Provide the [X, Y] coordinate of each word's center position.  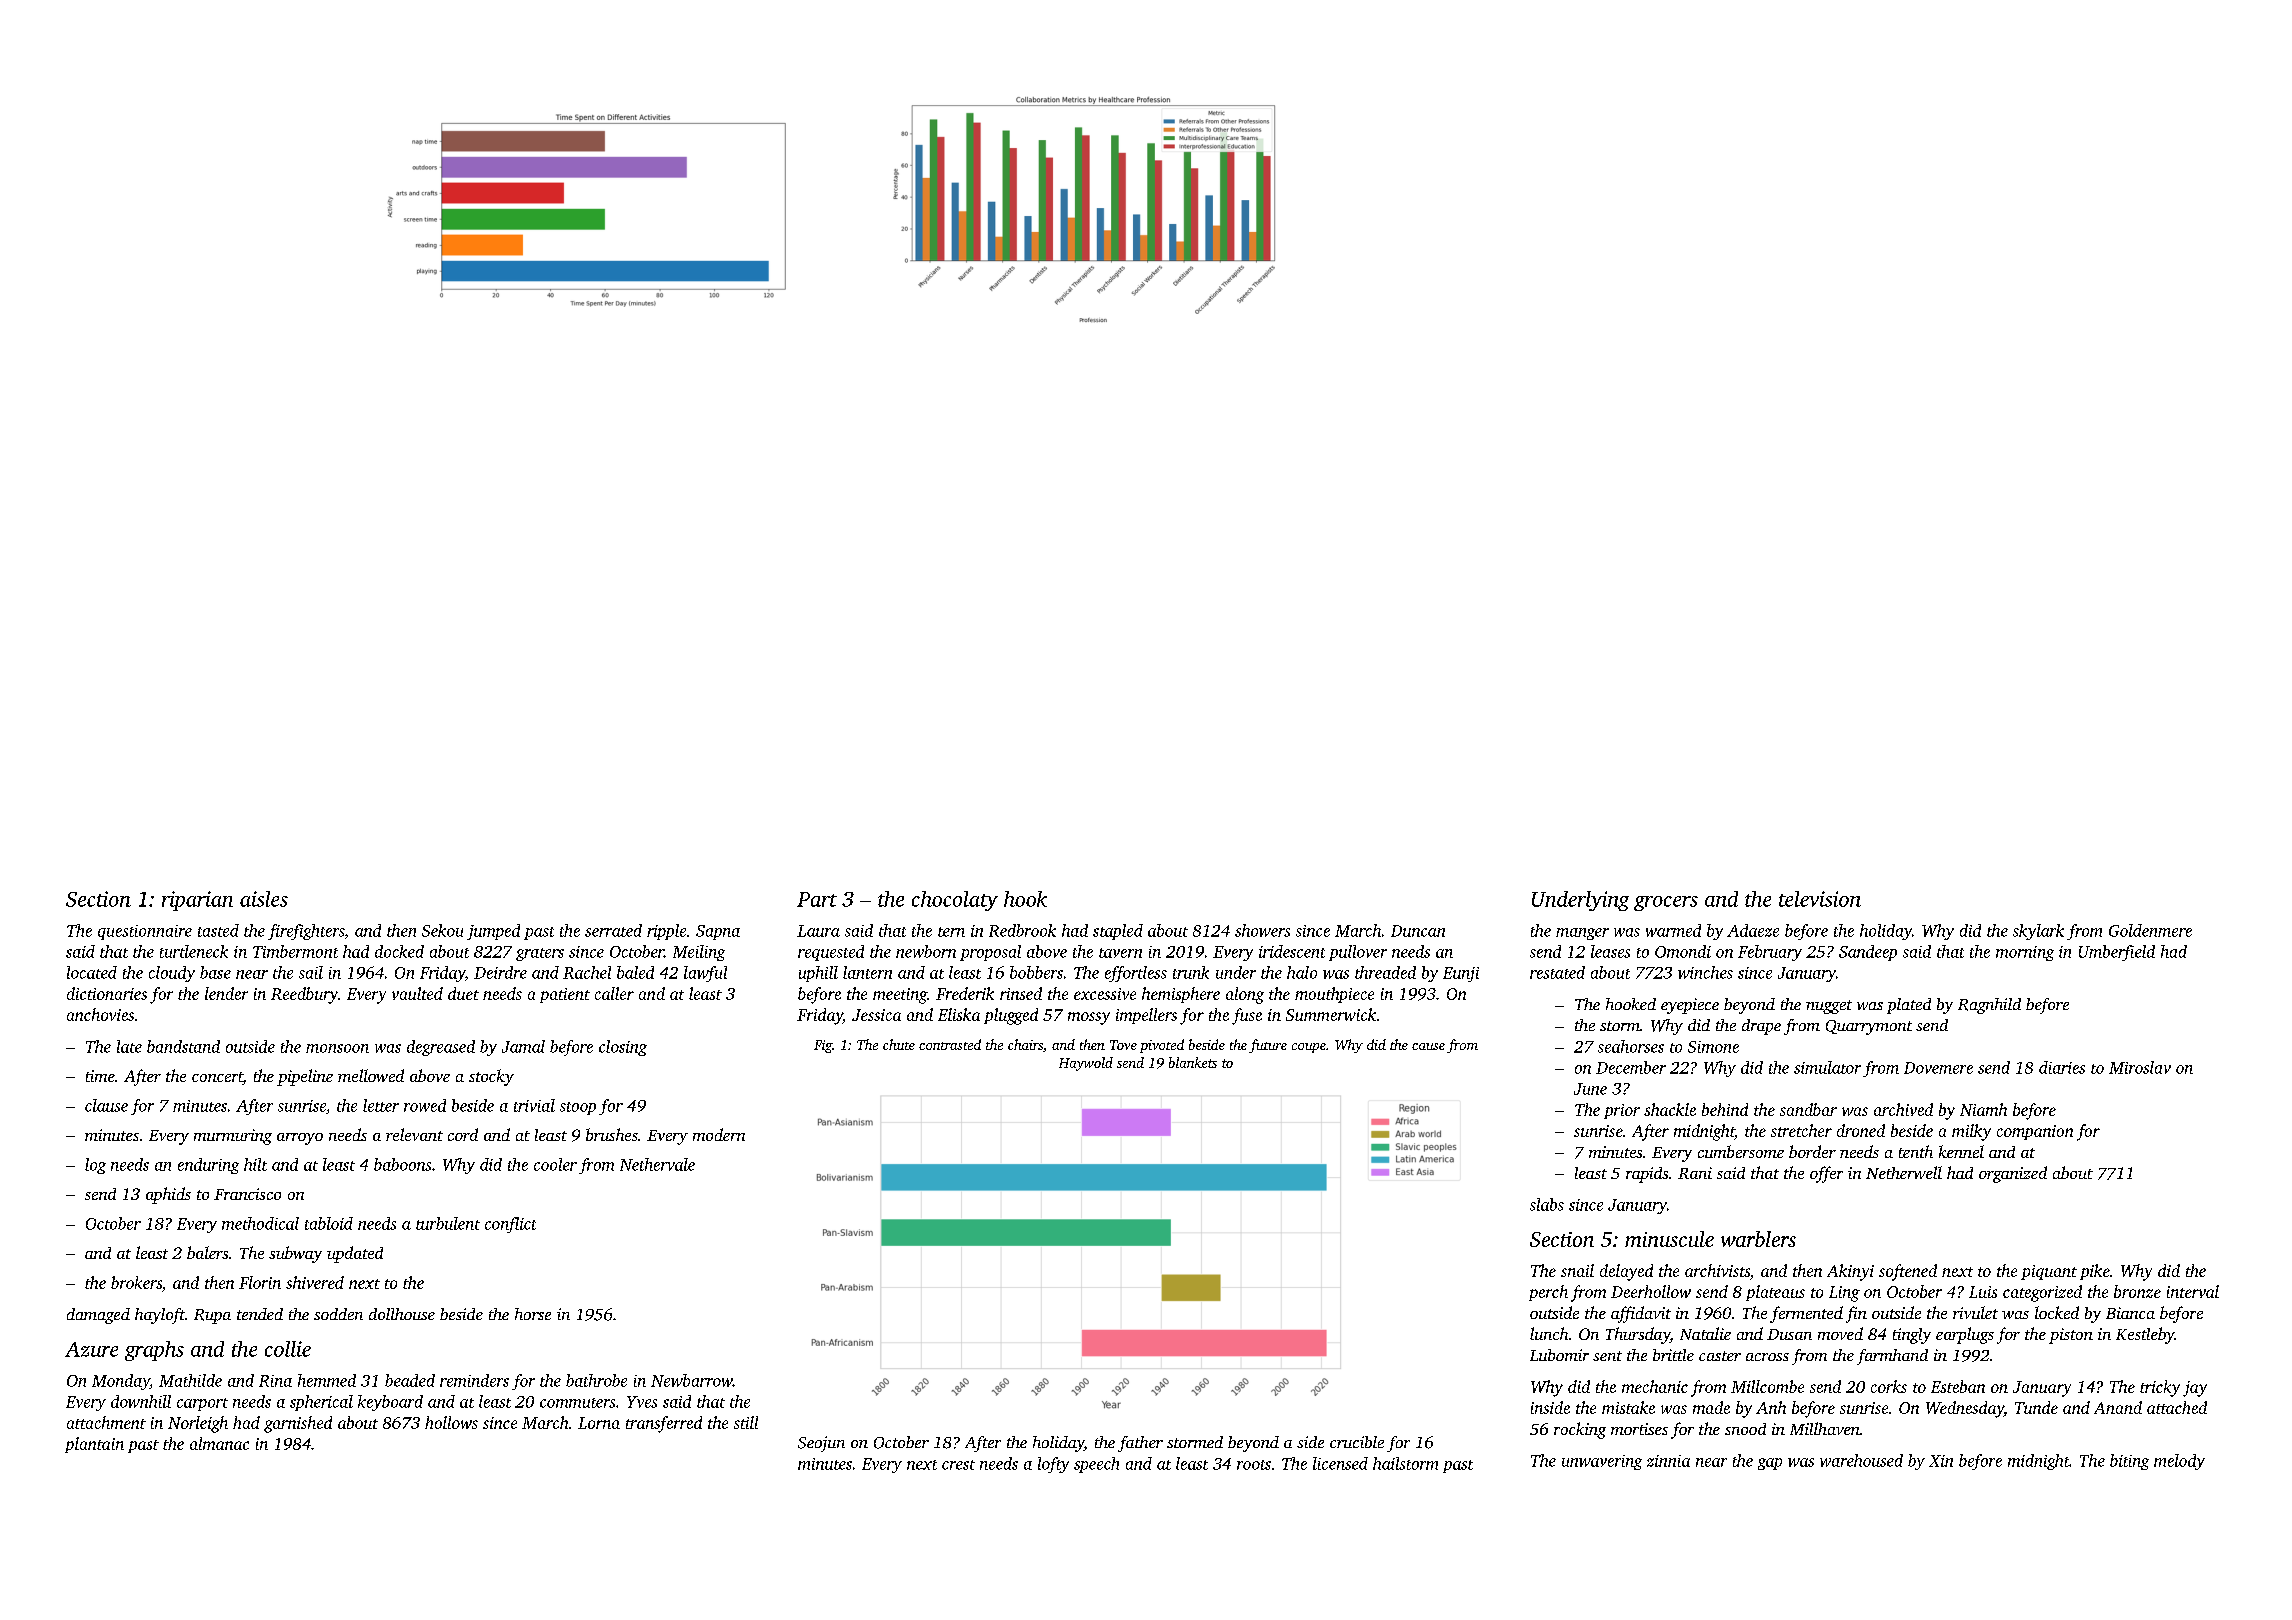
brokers [136, 1282]
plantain [94, 1445]
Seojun [821, 1444]
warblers [1758, 1239]
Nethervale [657, 1164]
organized [2013, 1174]
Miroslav [2140, 1067]
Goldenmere [2150, 930]
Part [817, 899]
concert [217, 1078]
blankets [1193, 1062]
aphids [168, 1195]
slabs [1547, 1204]
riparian [197, 901]
